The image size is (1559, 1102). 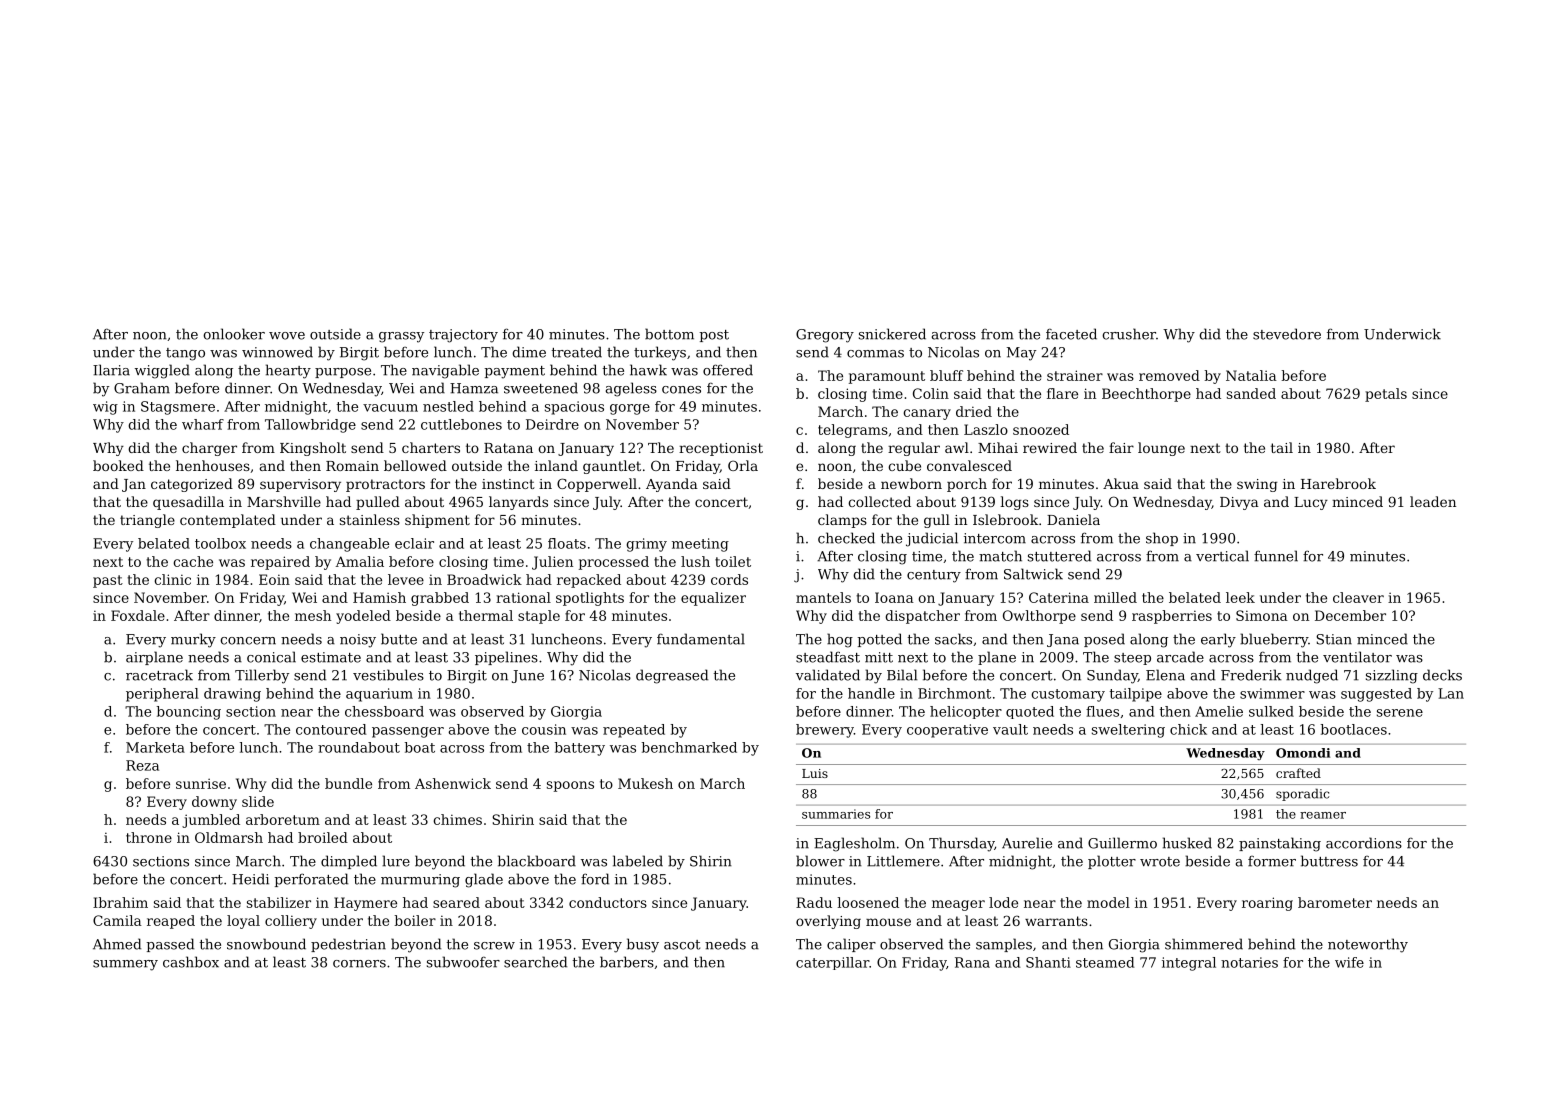 I want to click on Frederik, so click(x=1251, y=675).
